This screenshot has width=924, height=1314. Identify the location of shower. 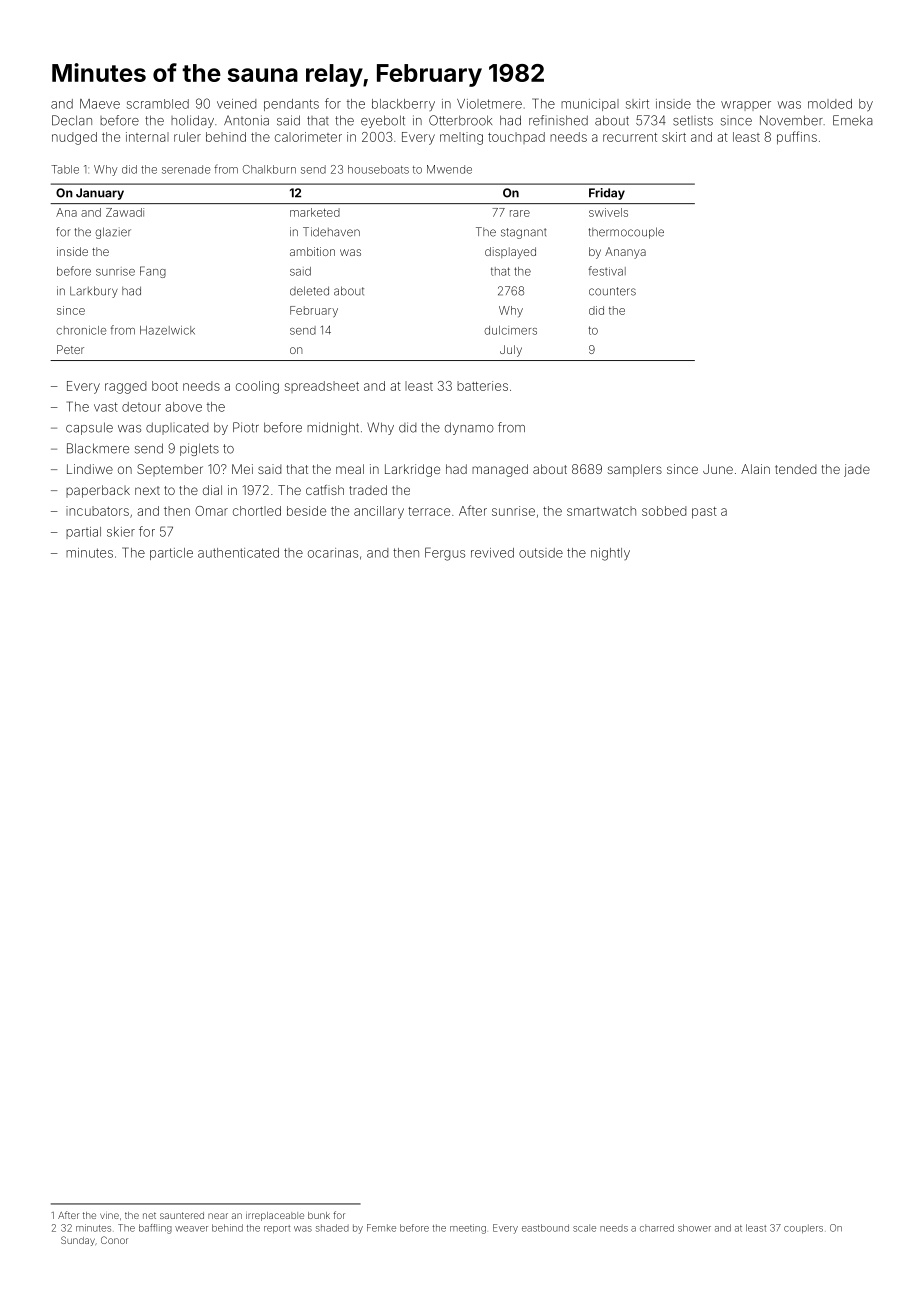
(694, 1228).
